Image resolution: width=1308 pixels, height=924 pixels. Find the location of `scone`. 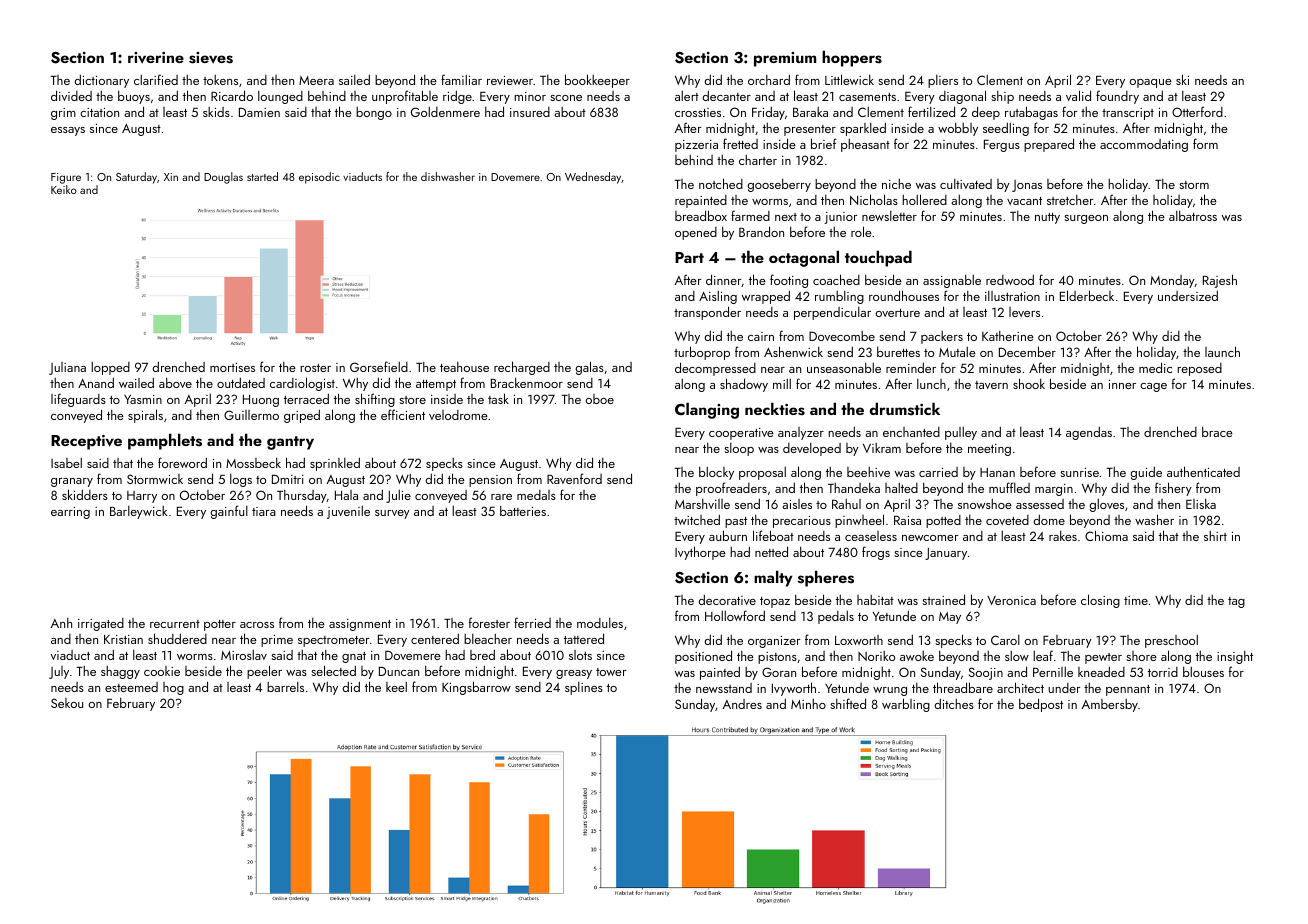

scone is located at coordinates (566, 98).
